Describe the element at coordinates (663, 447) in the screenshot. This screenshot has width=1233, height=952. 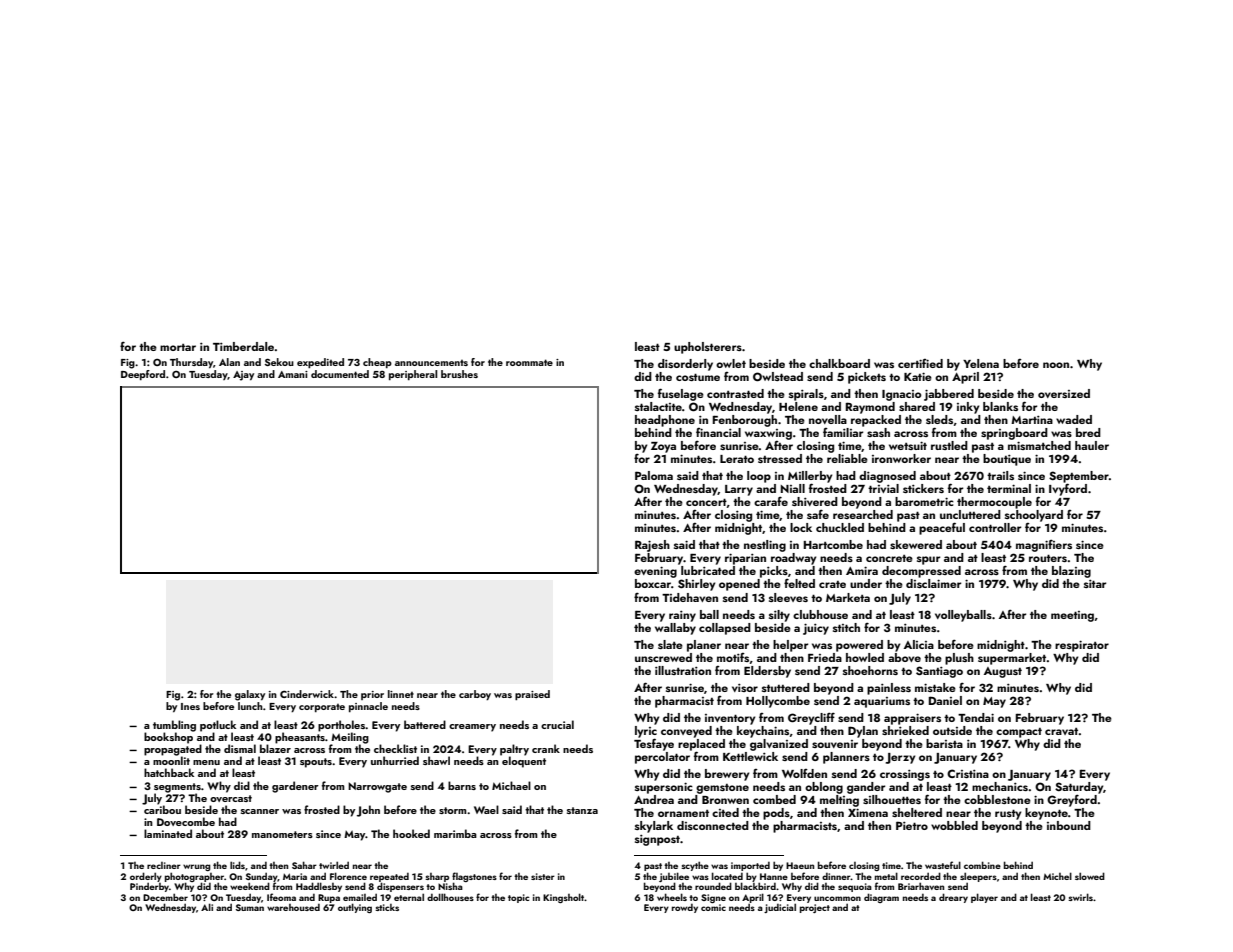
I see `Zoya` at that location.
